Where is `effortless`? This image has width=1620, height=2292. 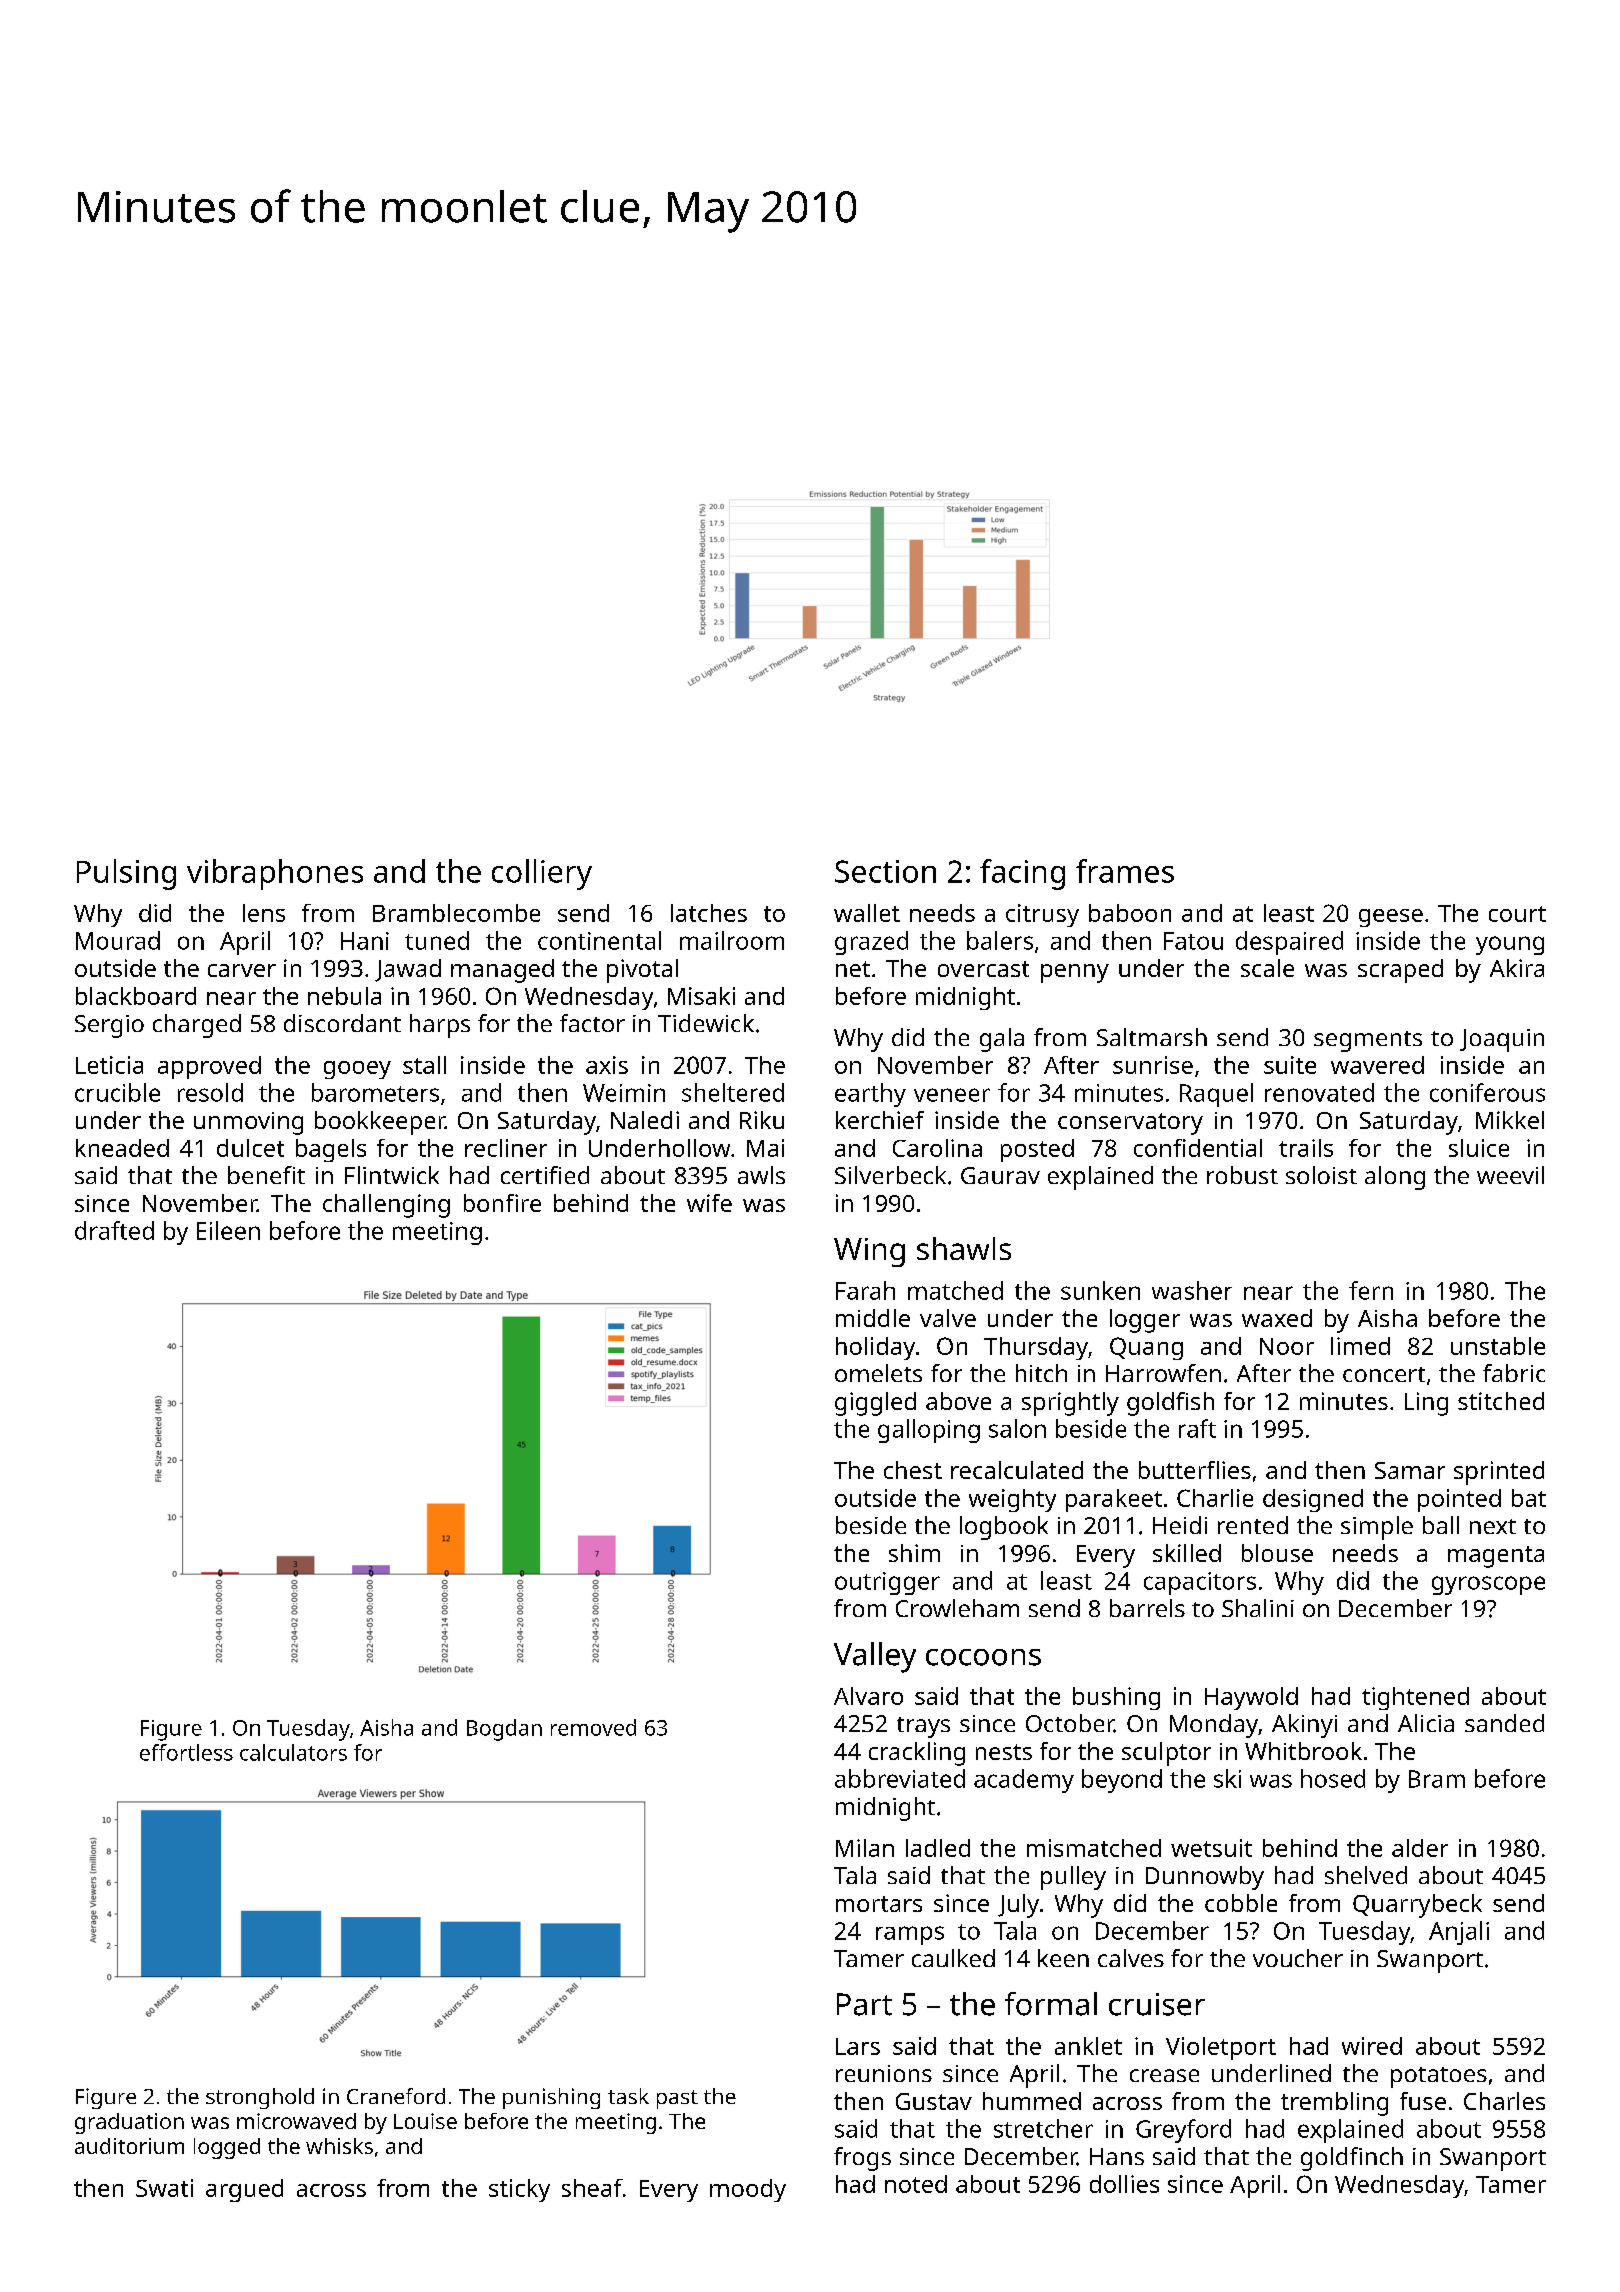 effortless is located at coordinates (186, 1752).
